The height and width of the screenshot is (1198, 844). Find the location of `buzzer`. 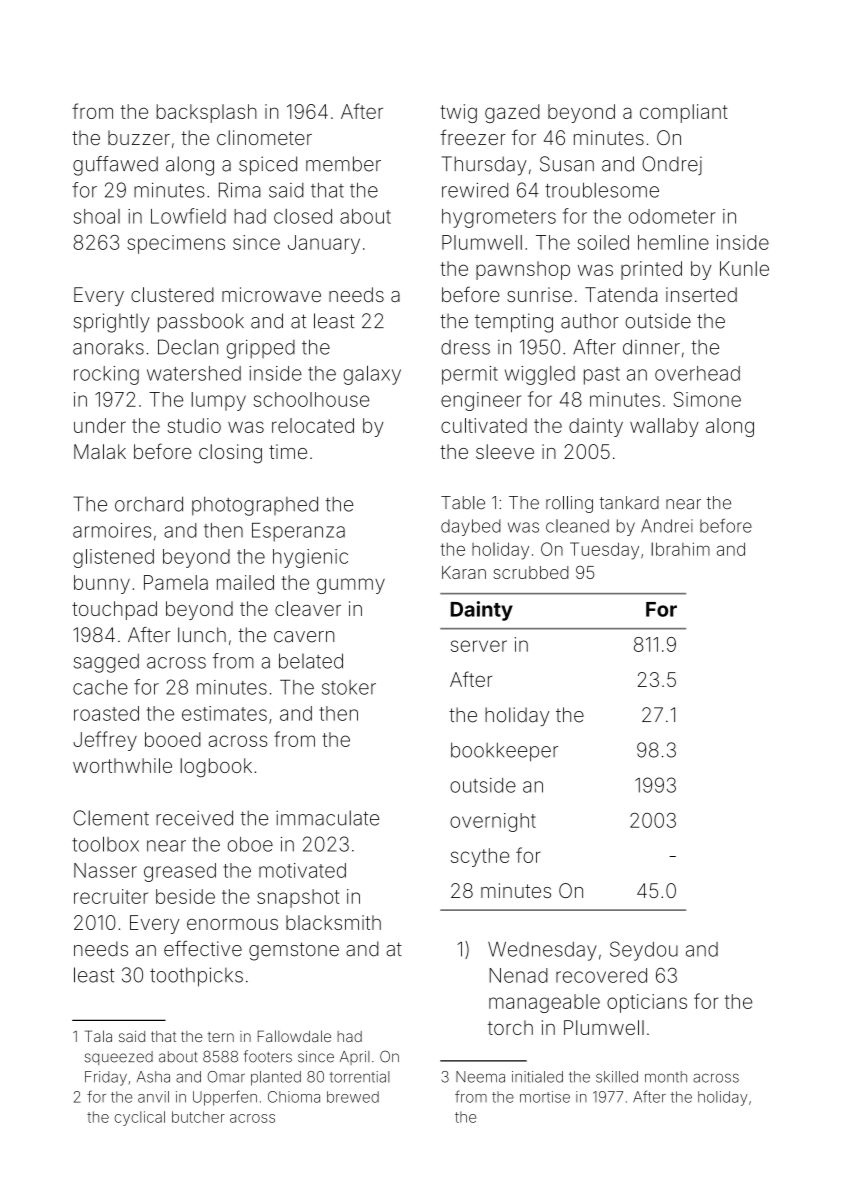

buzzer is located at coordinates (139, 137).
